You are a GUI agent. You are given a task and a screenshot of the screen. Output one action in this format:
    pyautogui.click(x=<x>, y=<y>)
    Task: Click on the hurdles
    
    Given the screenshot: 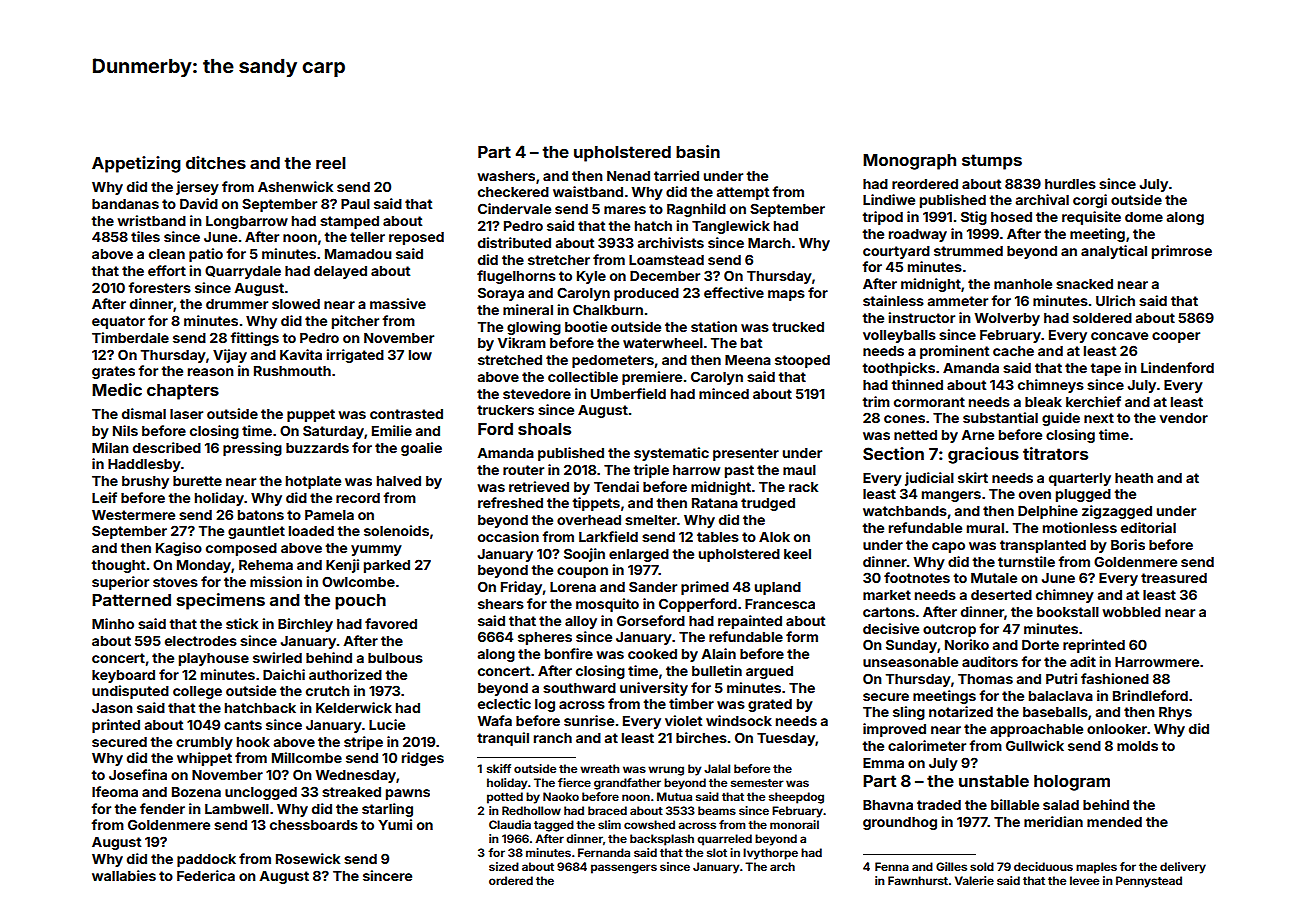 What is the action you would take?
    pyautogui.click(x=1070, y=184)
